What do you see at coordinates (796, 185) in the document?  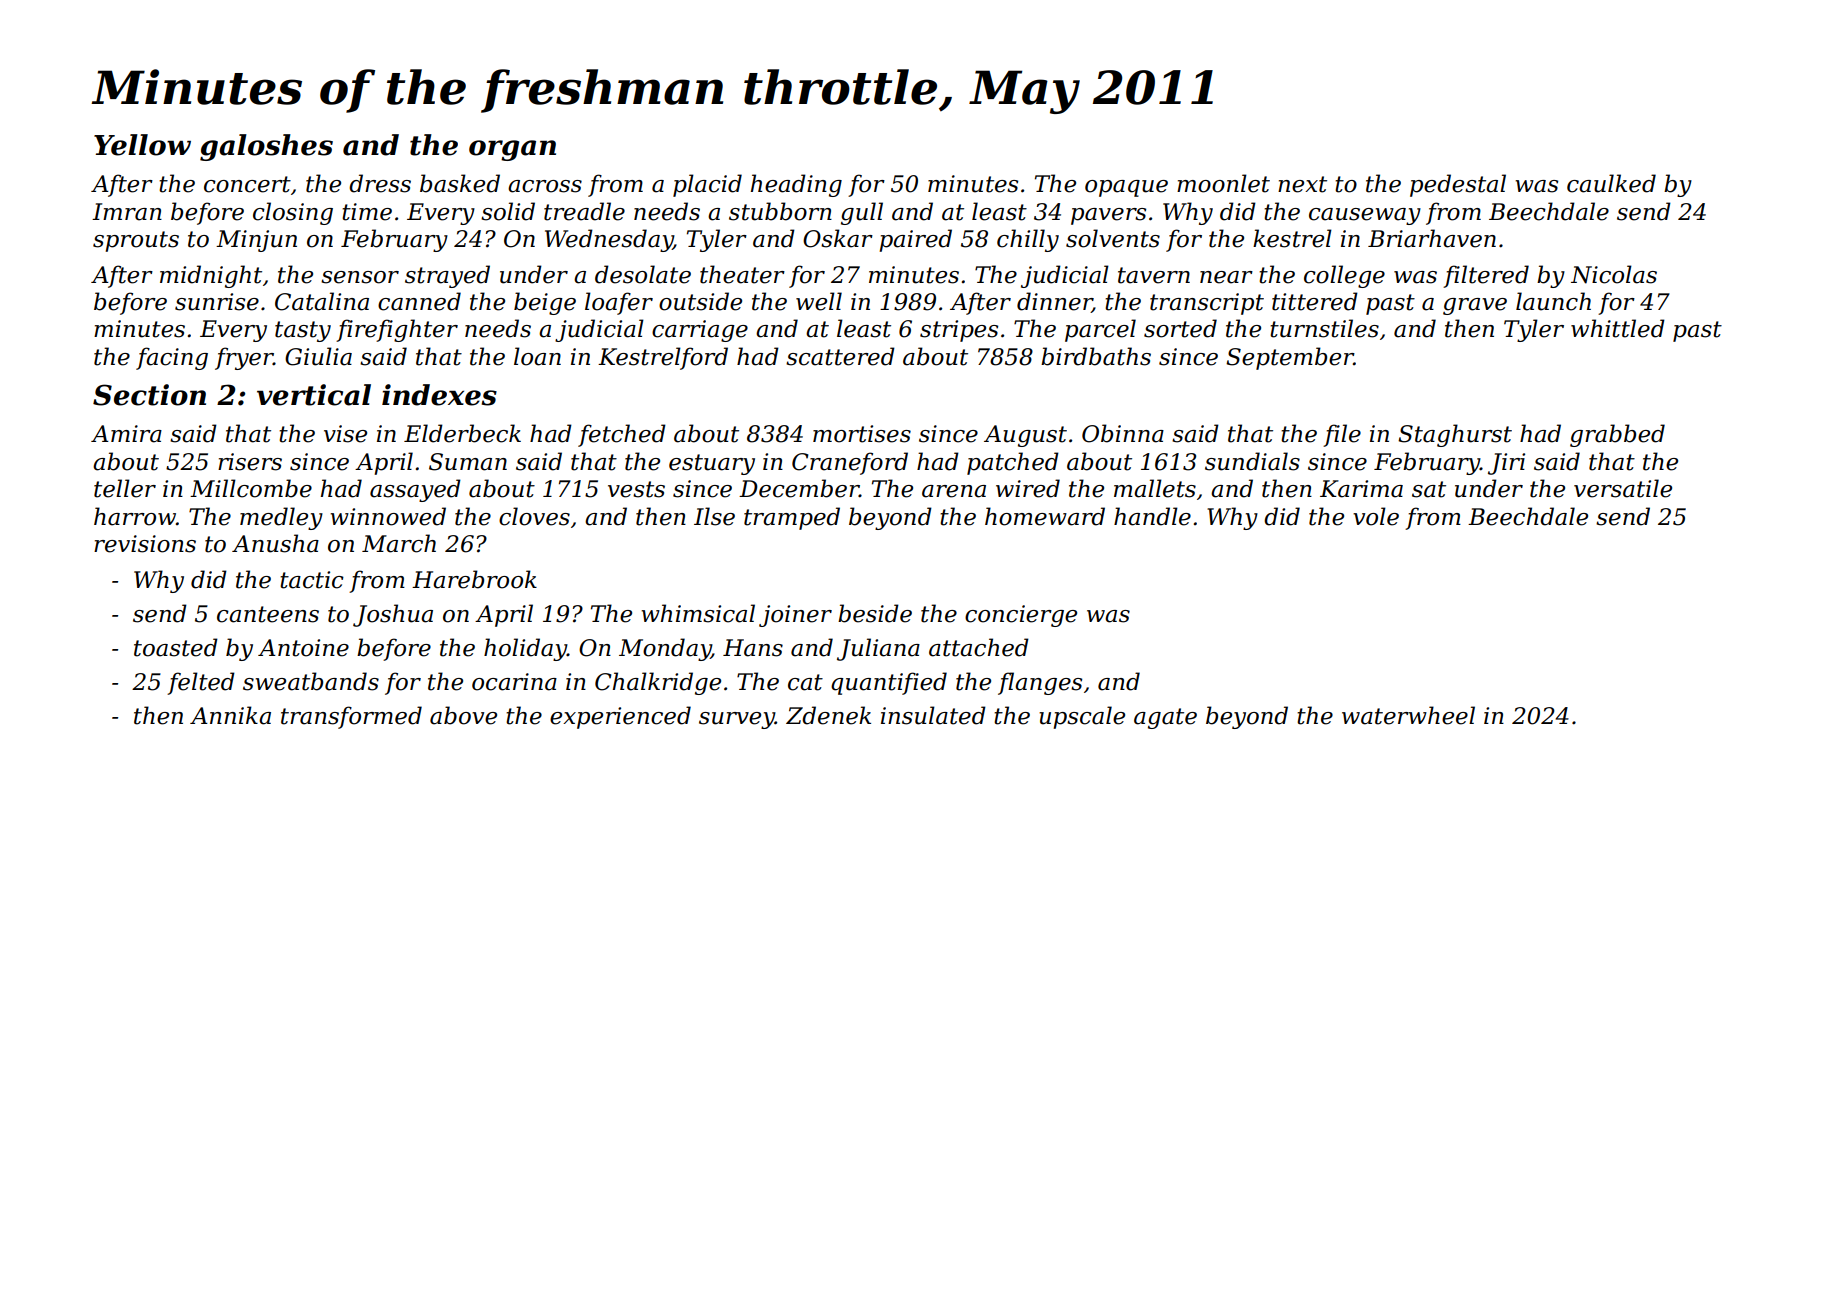 I see `heading` at bounding box center [796, 185].
